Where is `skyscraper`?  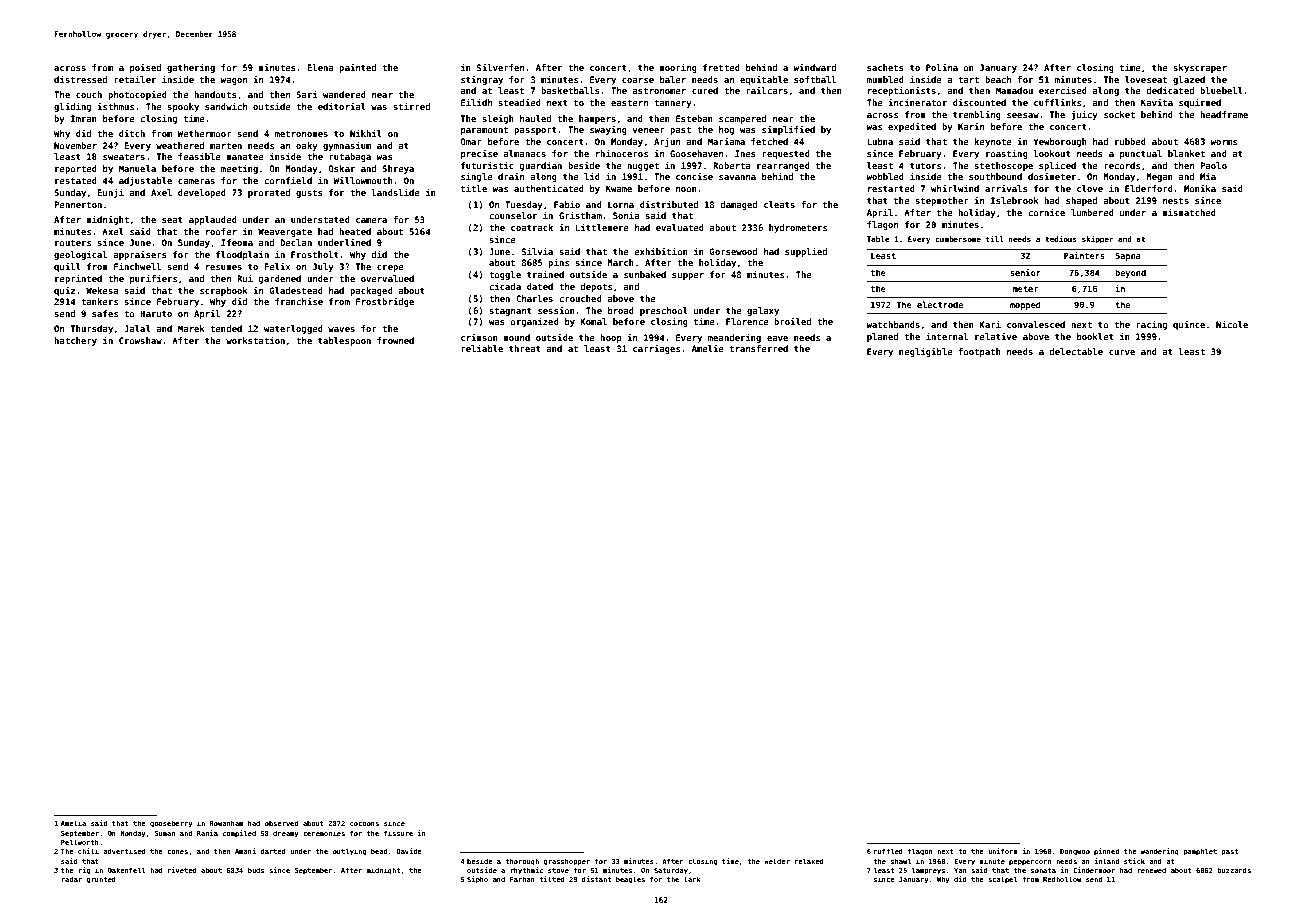 skyscraper is located at coordinates (1200, 68).
